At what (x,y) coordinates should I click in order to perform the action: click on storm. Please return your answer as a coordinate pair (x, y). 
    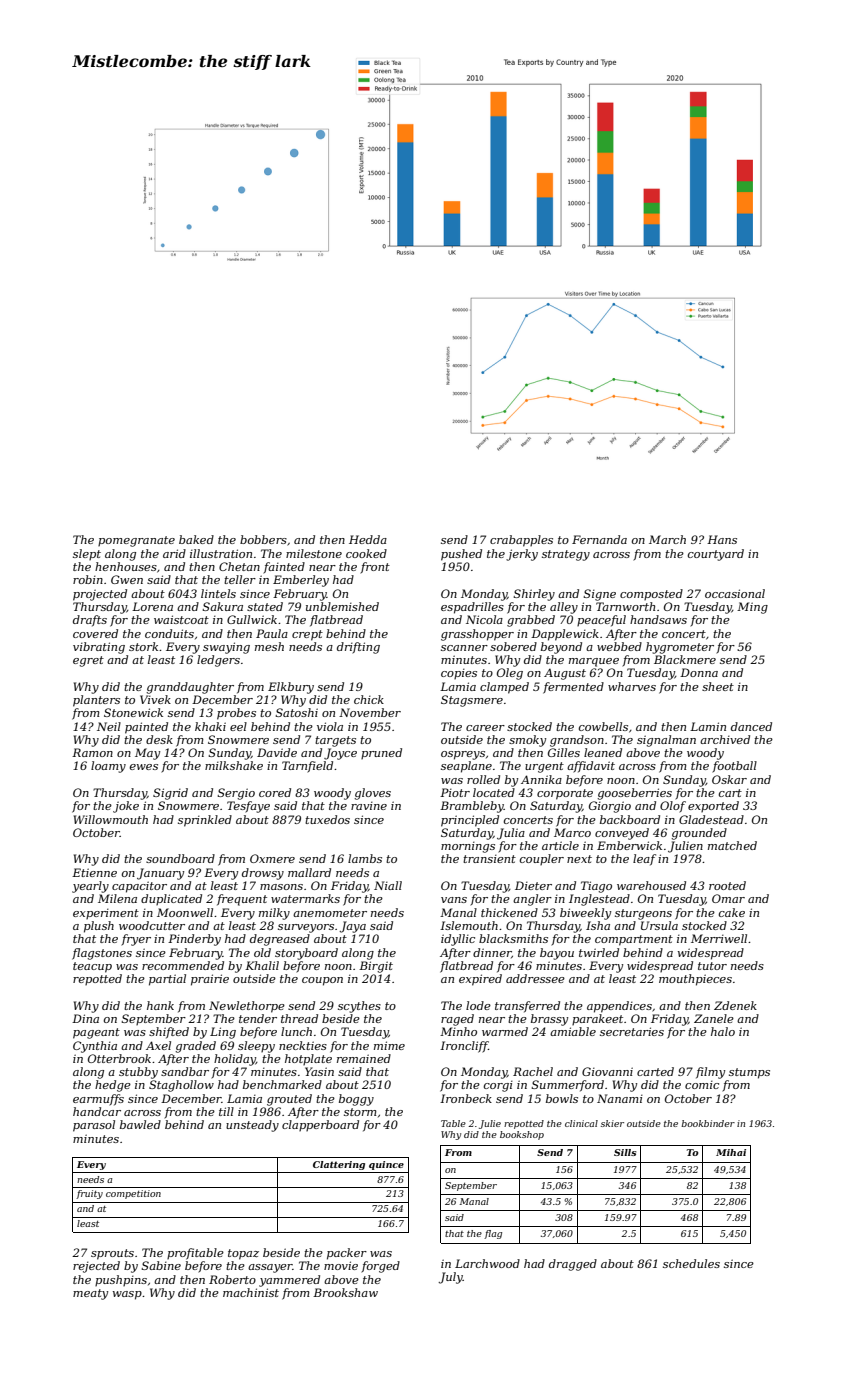
    Looking at the image, I should click on (360, 1112).
